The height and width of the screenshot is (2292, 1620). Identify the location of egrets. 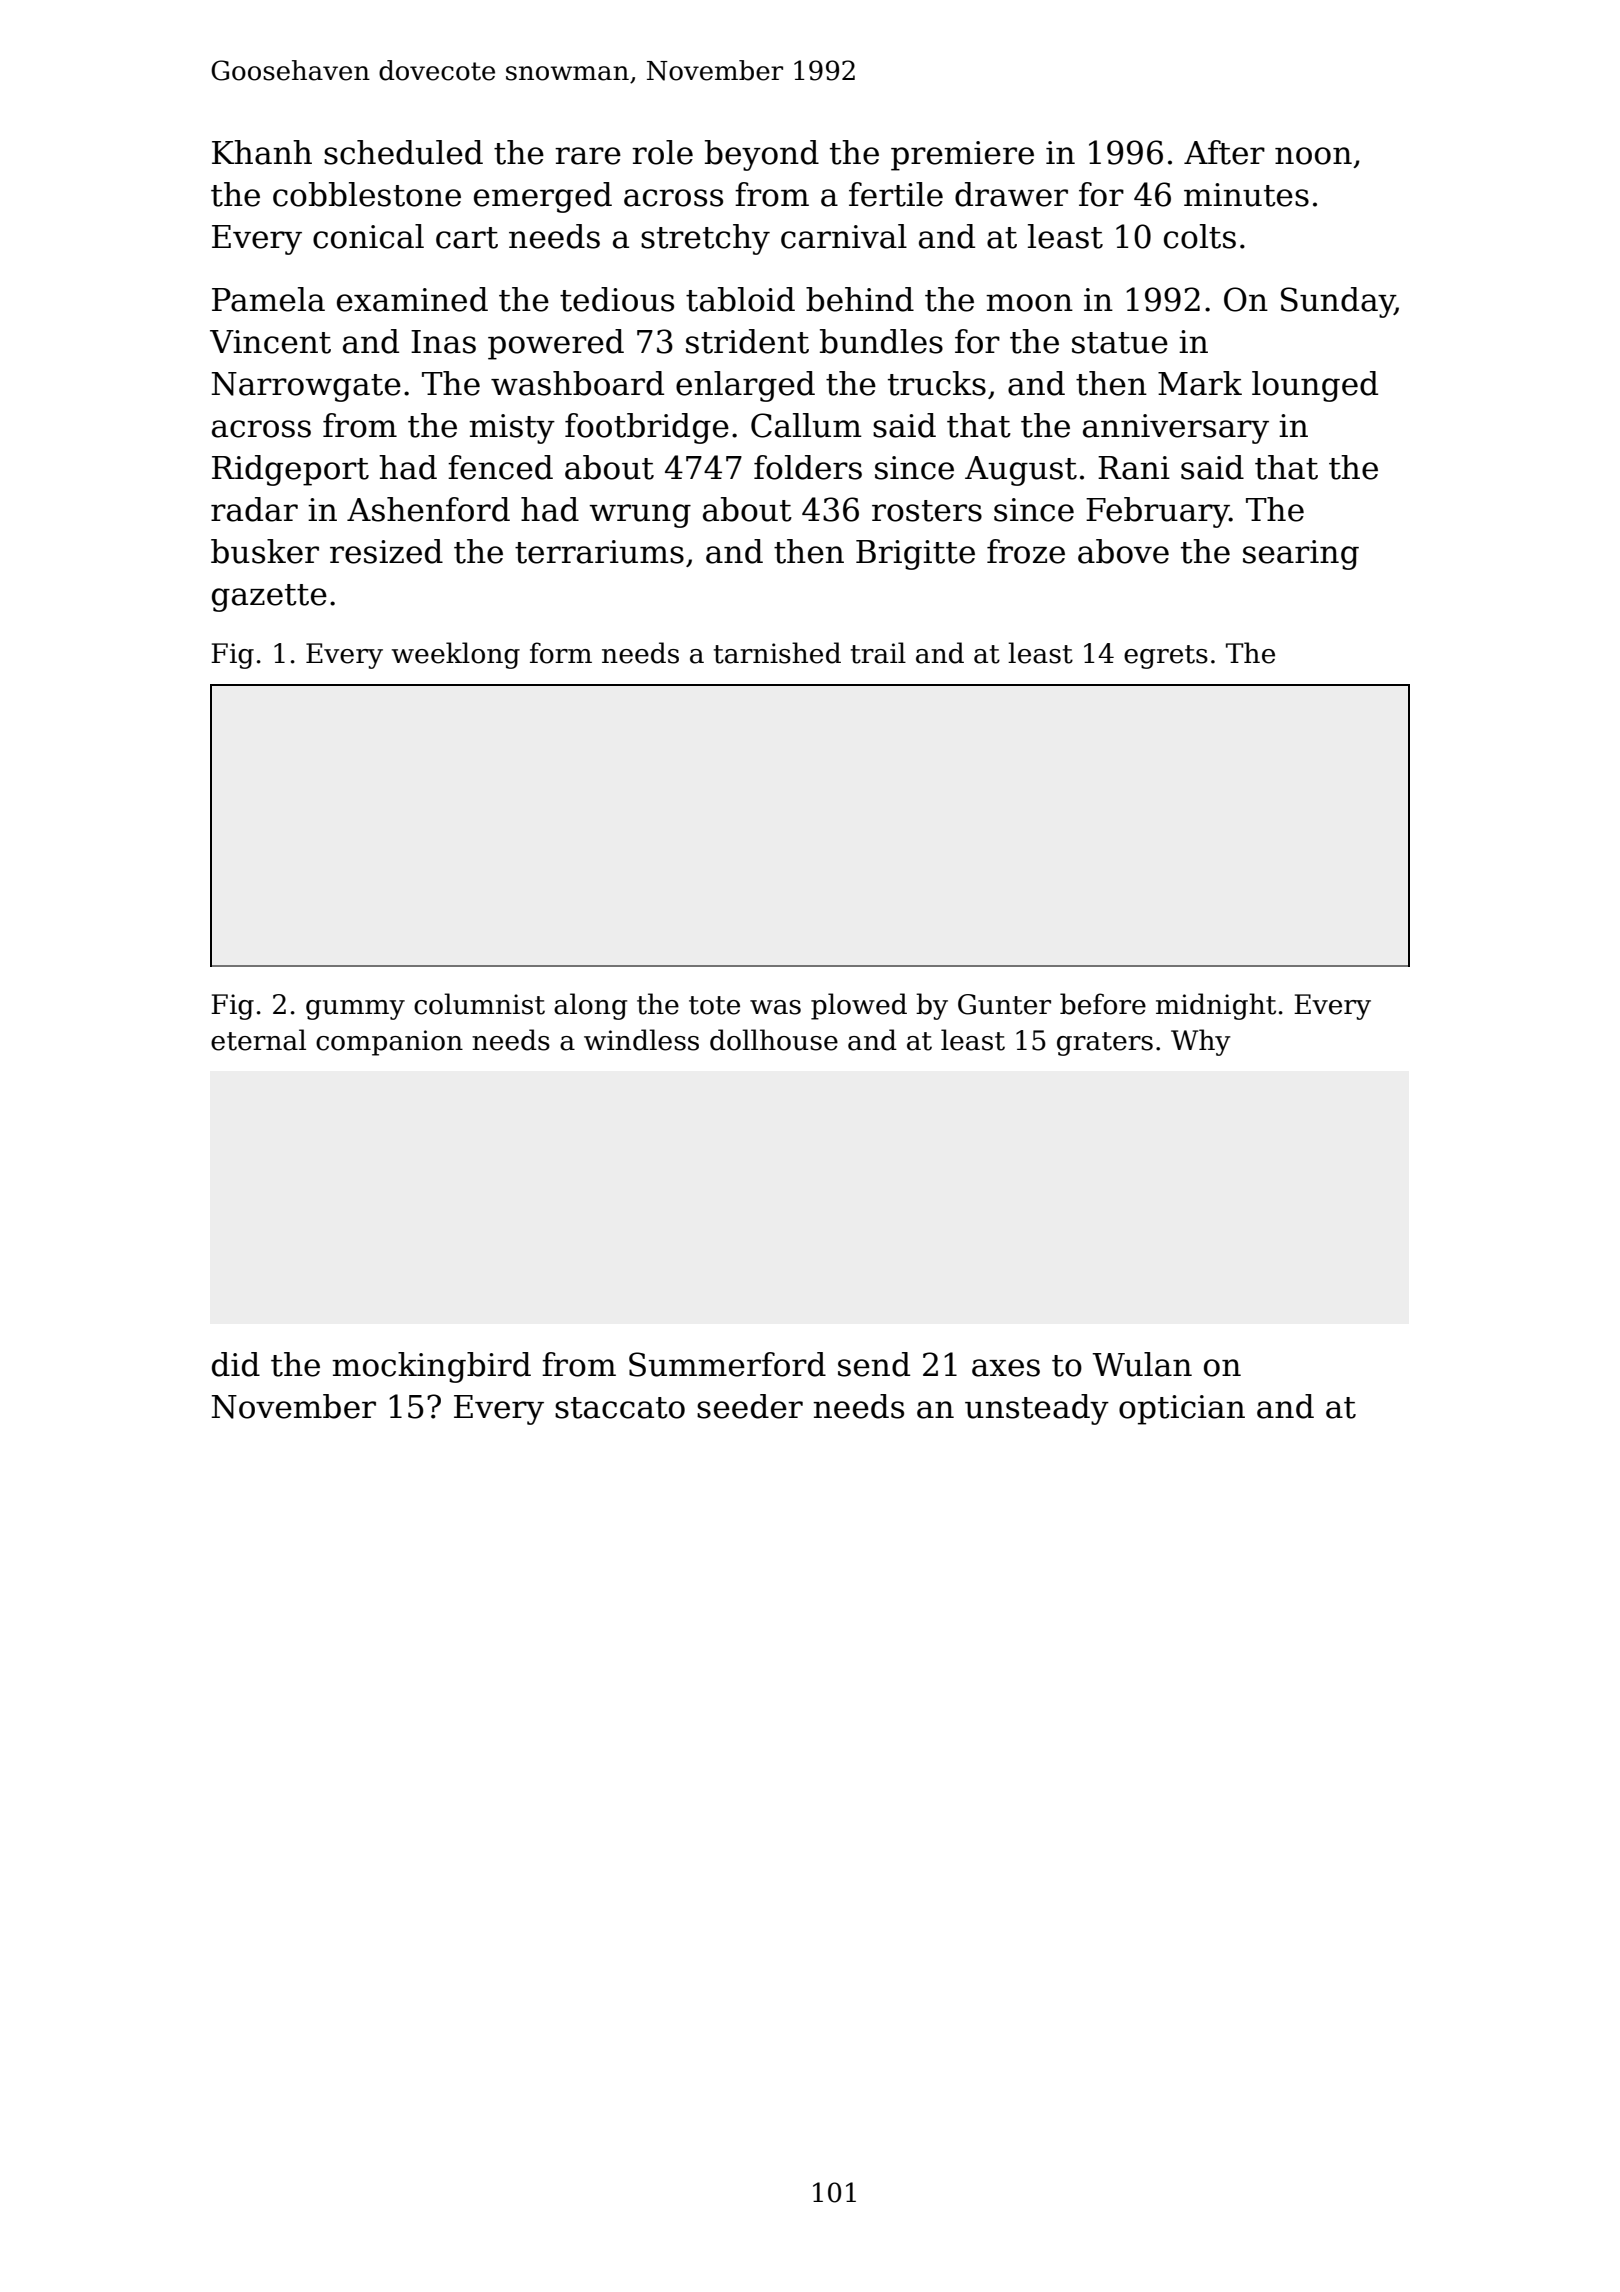
(1166, 657).
